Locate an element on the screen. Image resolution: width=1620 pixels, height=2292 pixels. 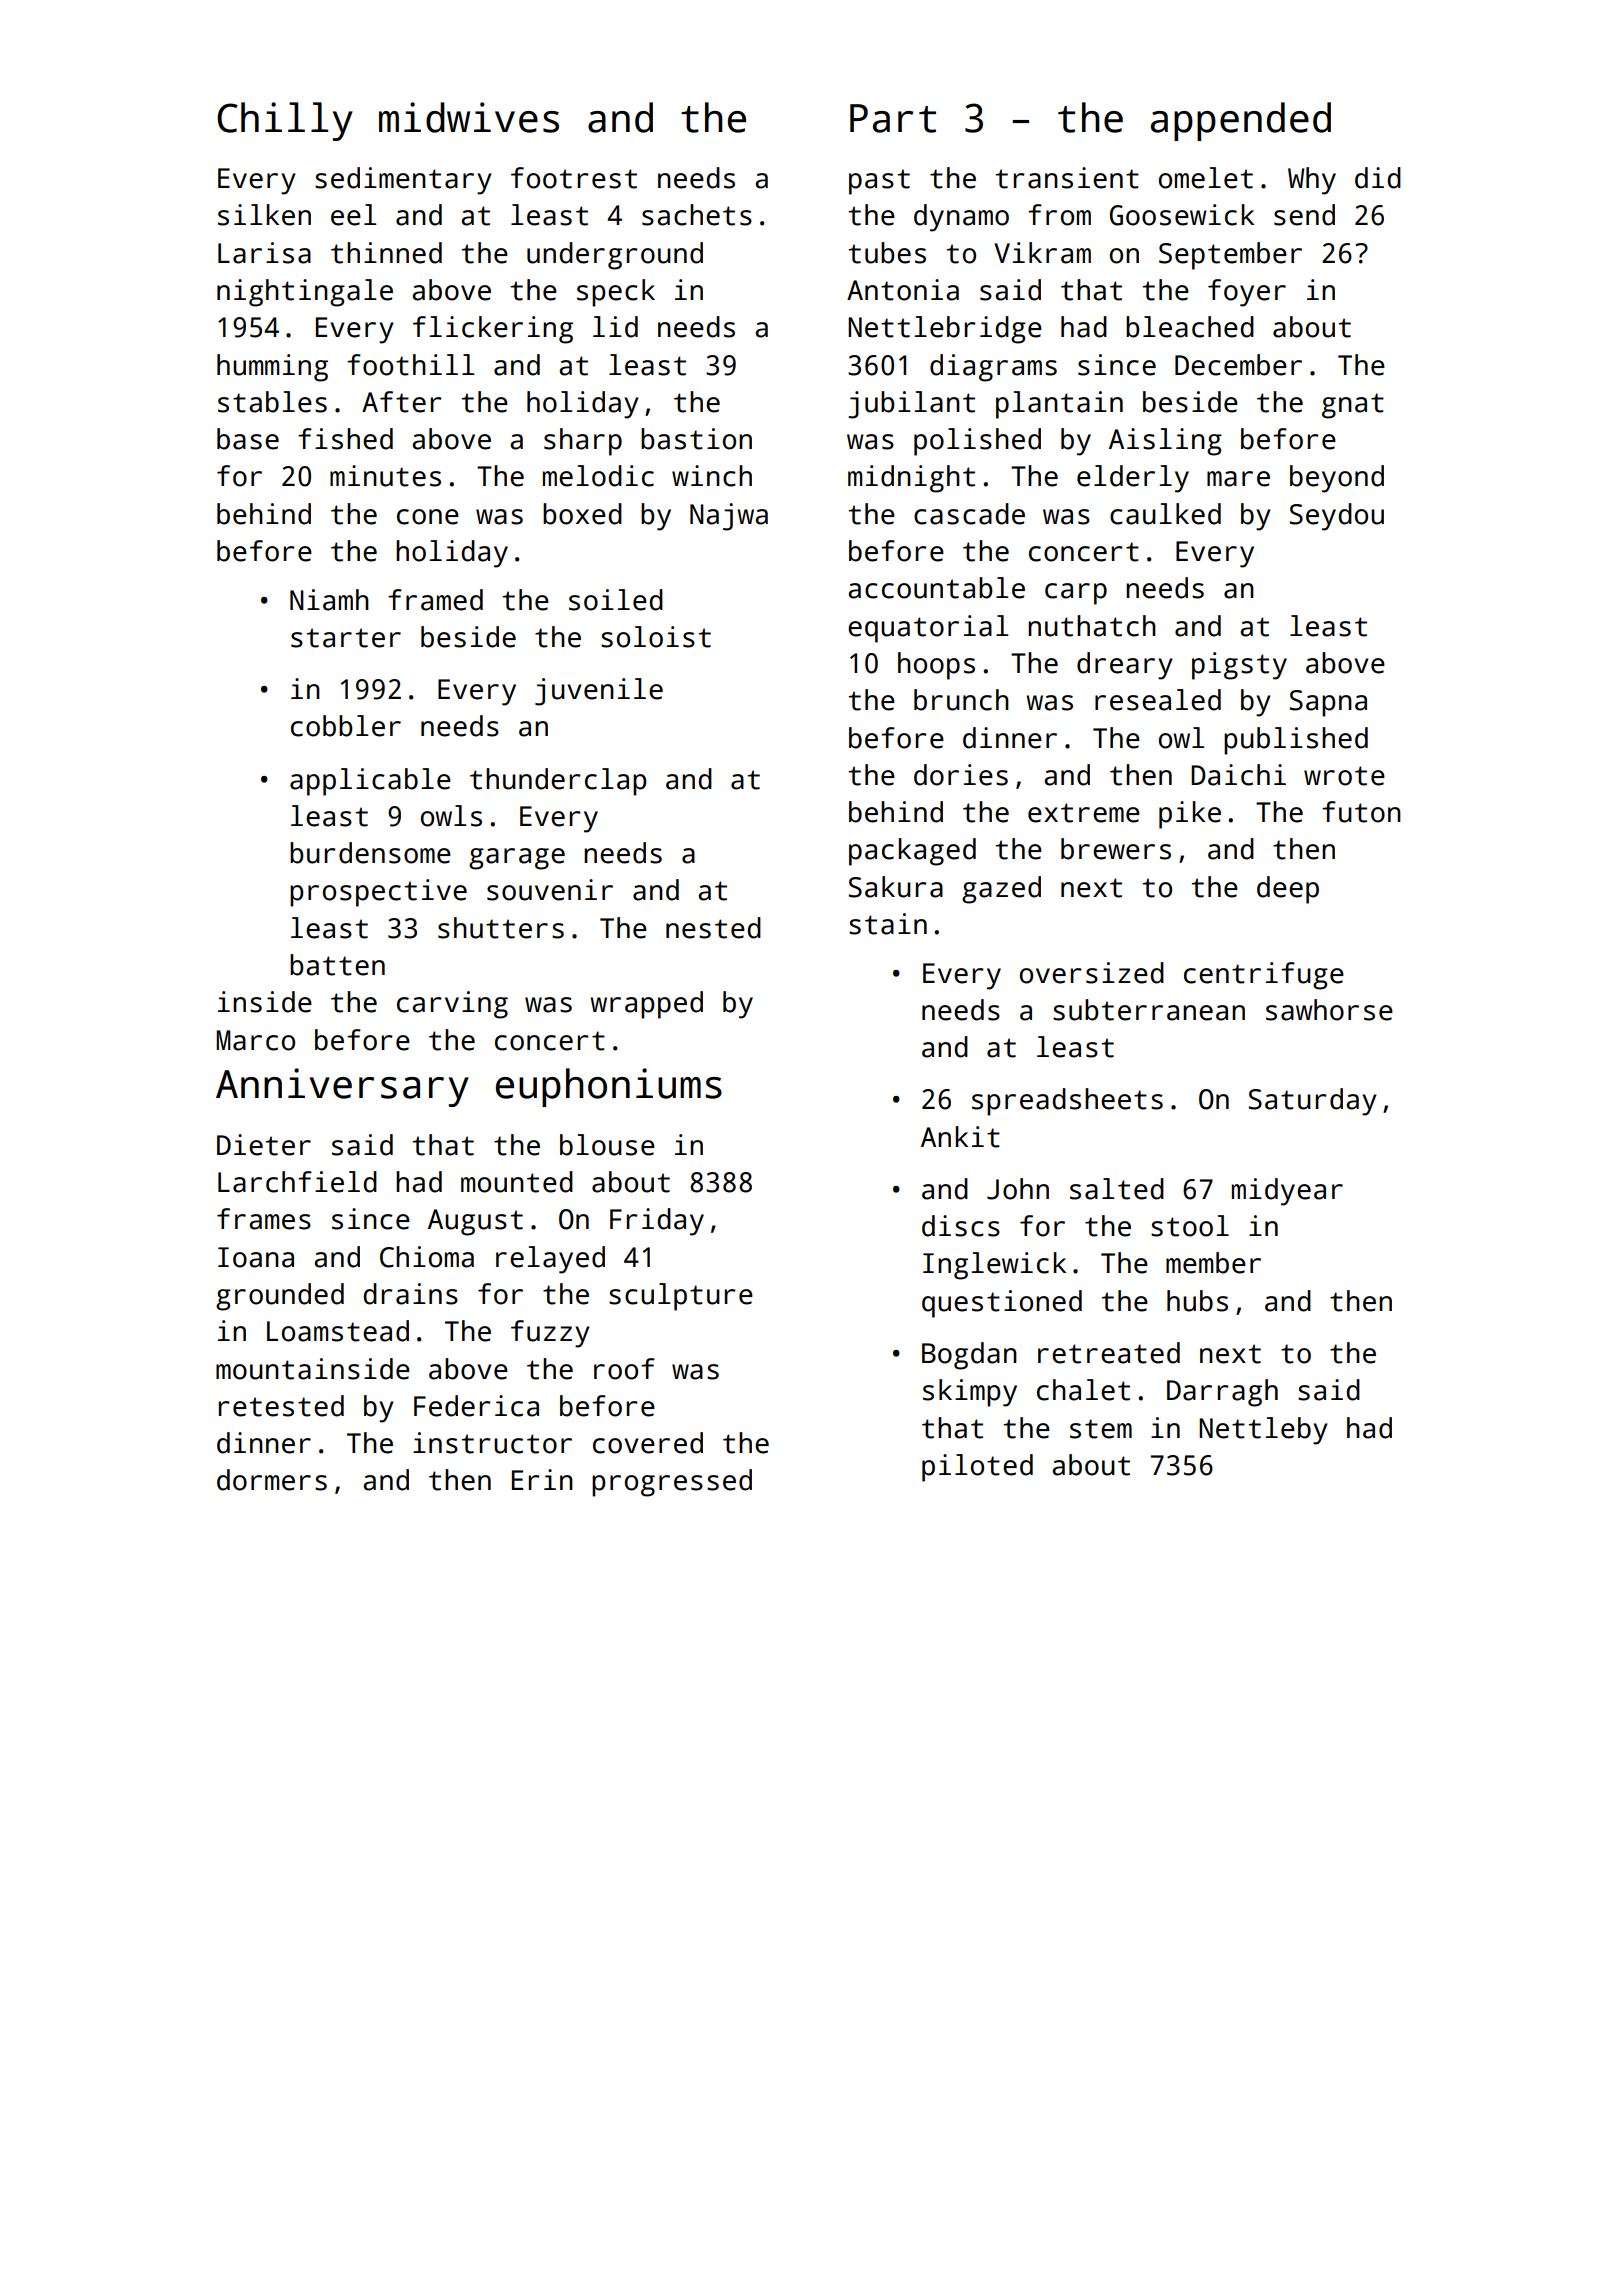
minutes is located at coordinates (385, 476).
